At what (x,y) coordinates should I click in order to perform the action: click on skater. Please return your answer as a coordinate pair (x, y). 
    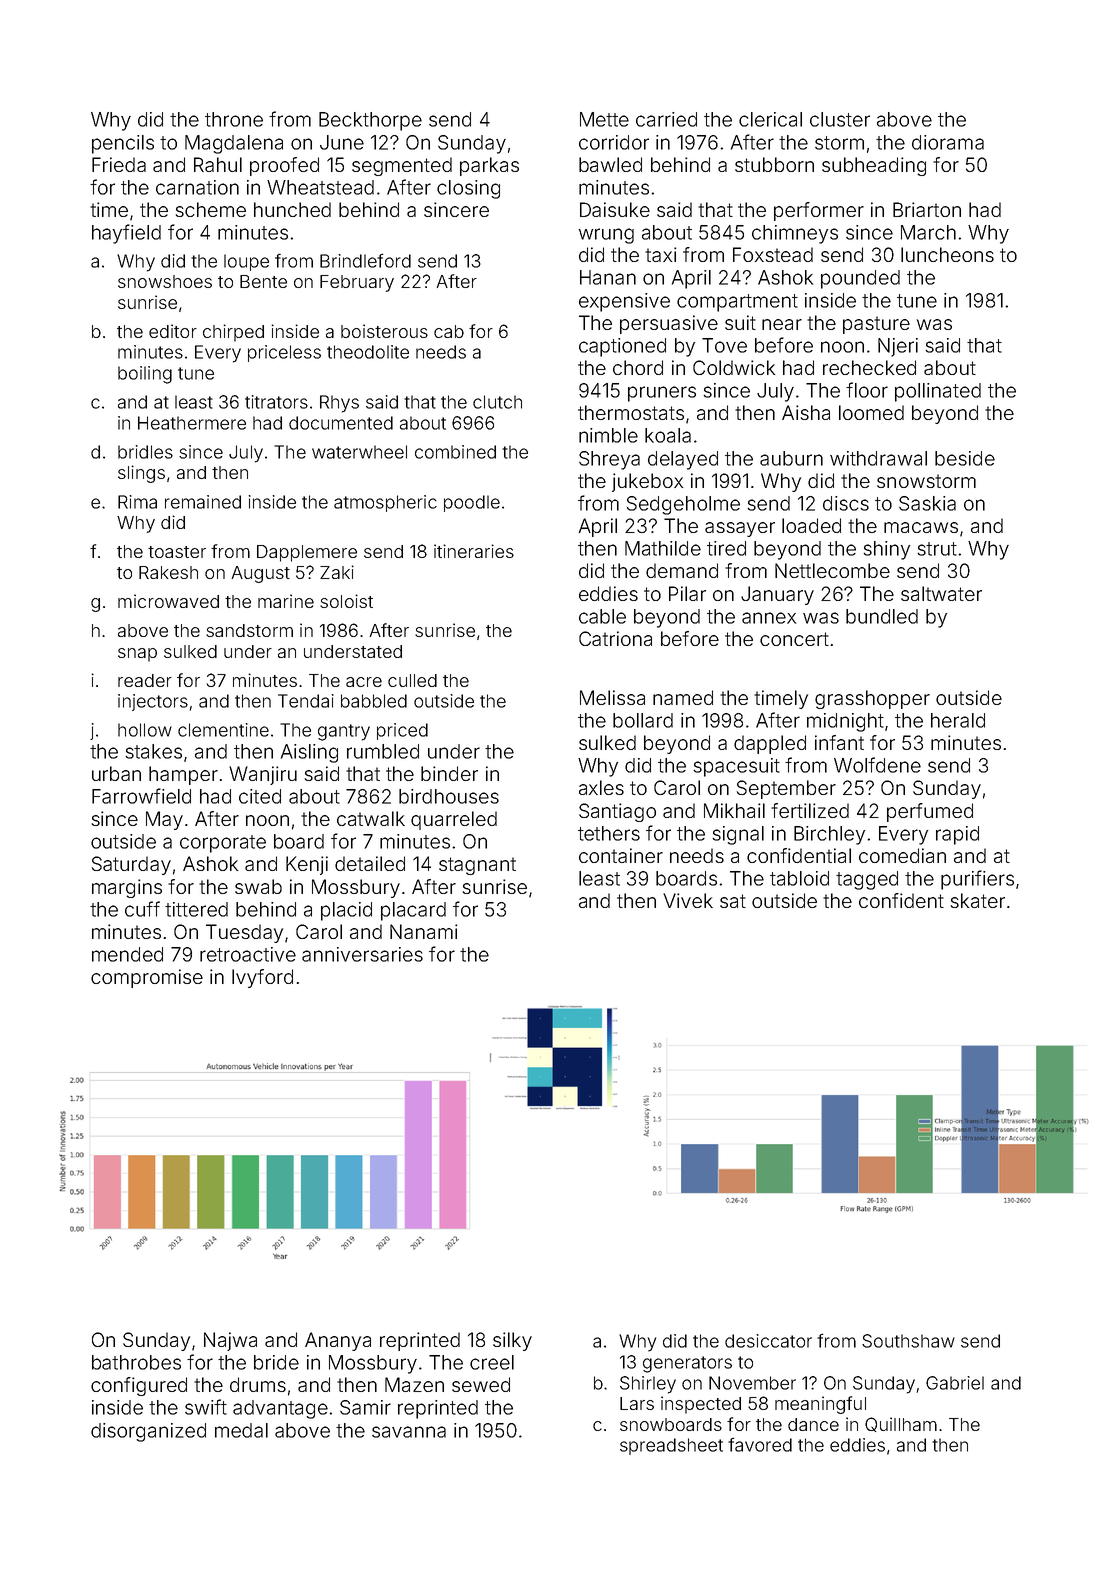
    Looking at the image, I should click on (978, 900).
